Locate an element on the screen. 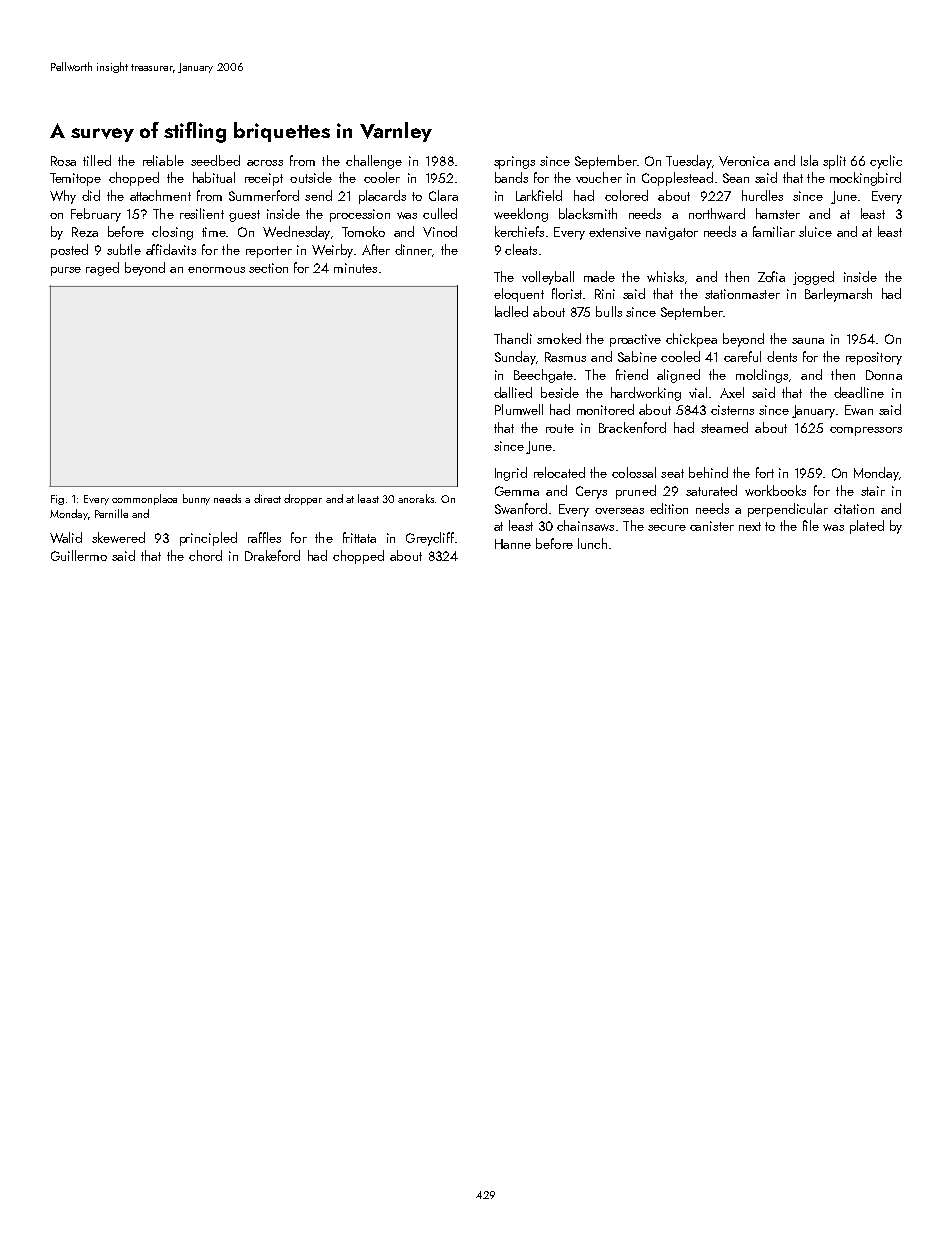 This screenshot has height=1233, width=952. tilled is located at coordinates (97, 160).
